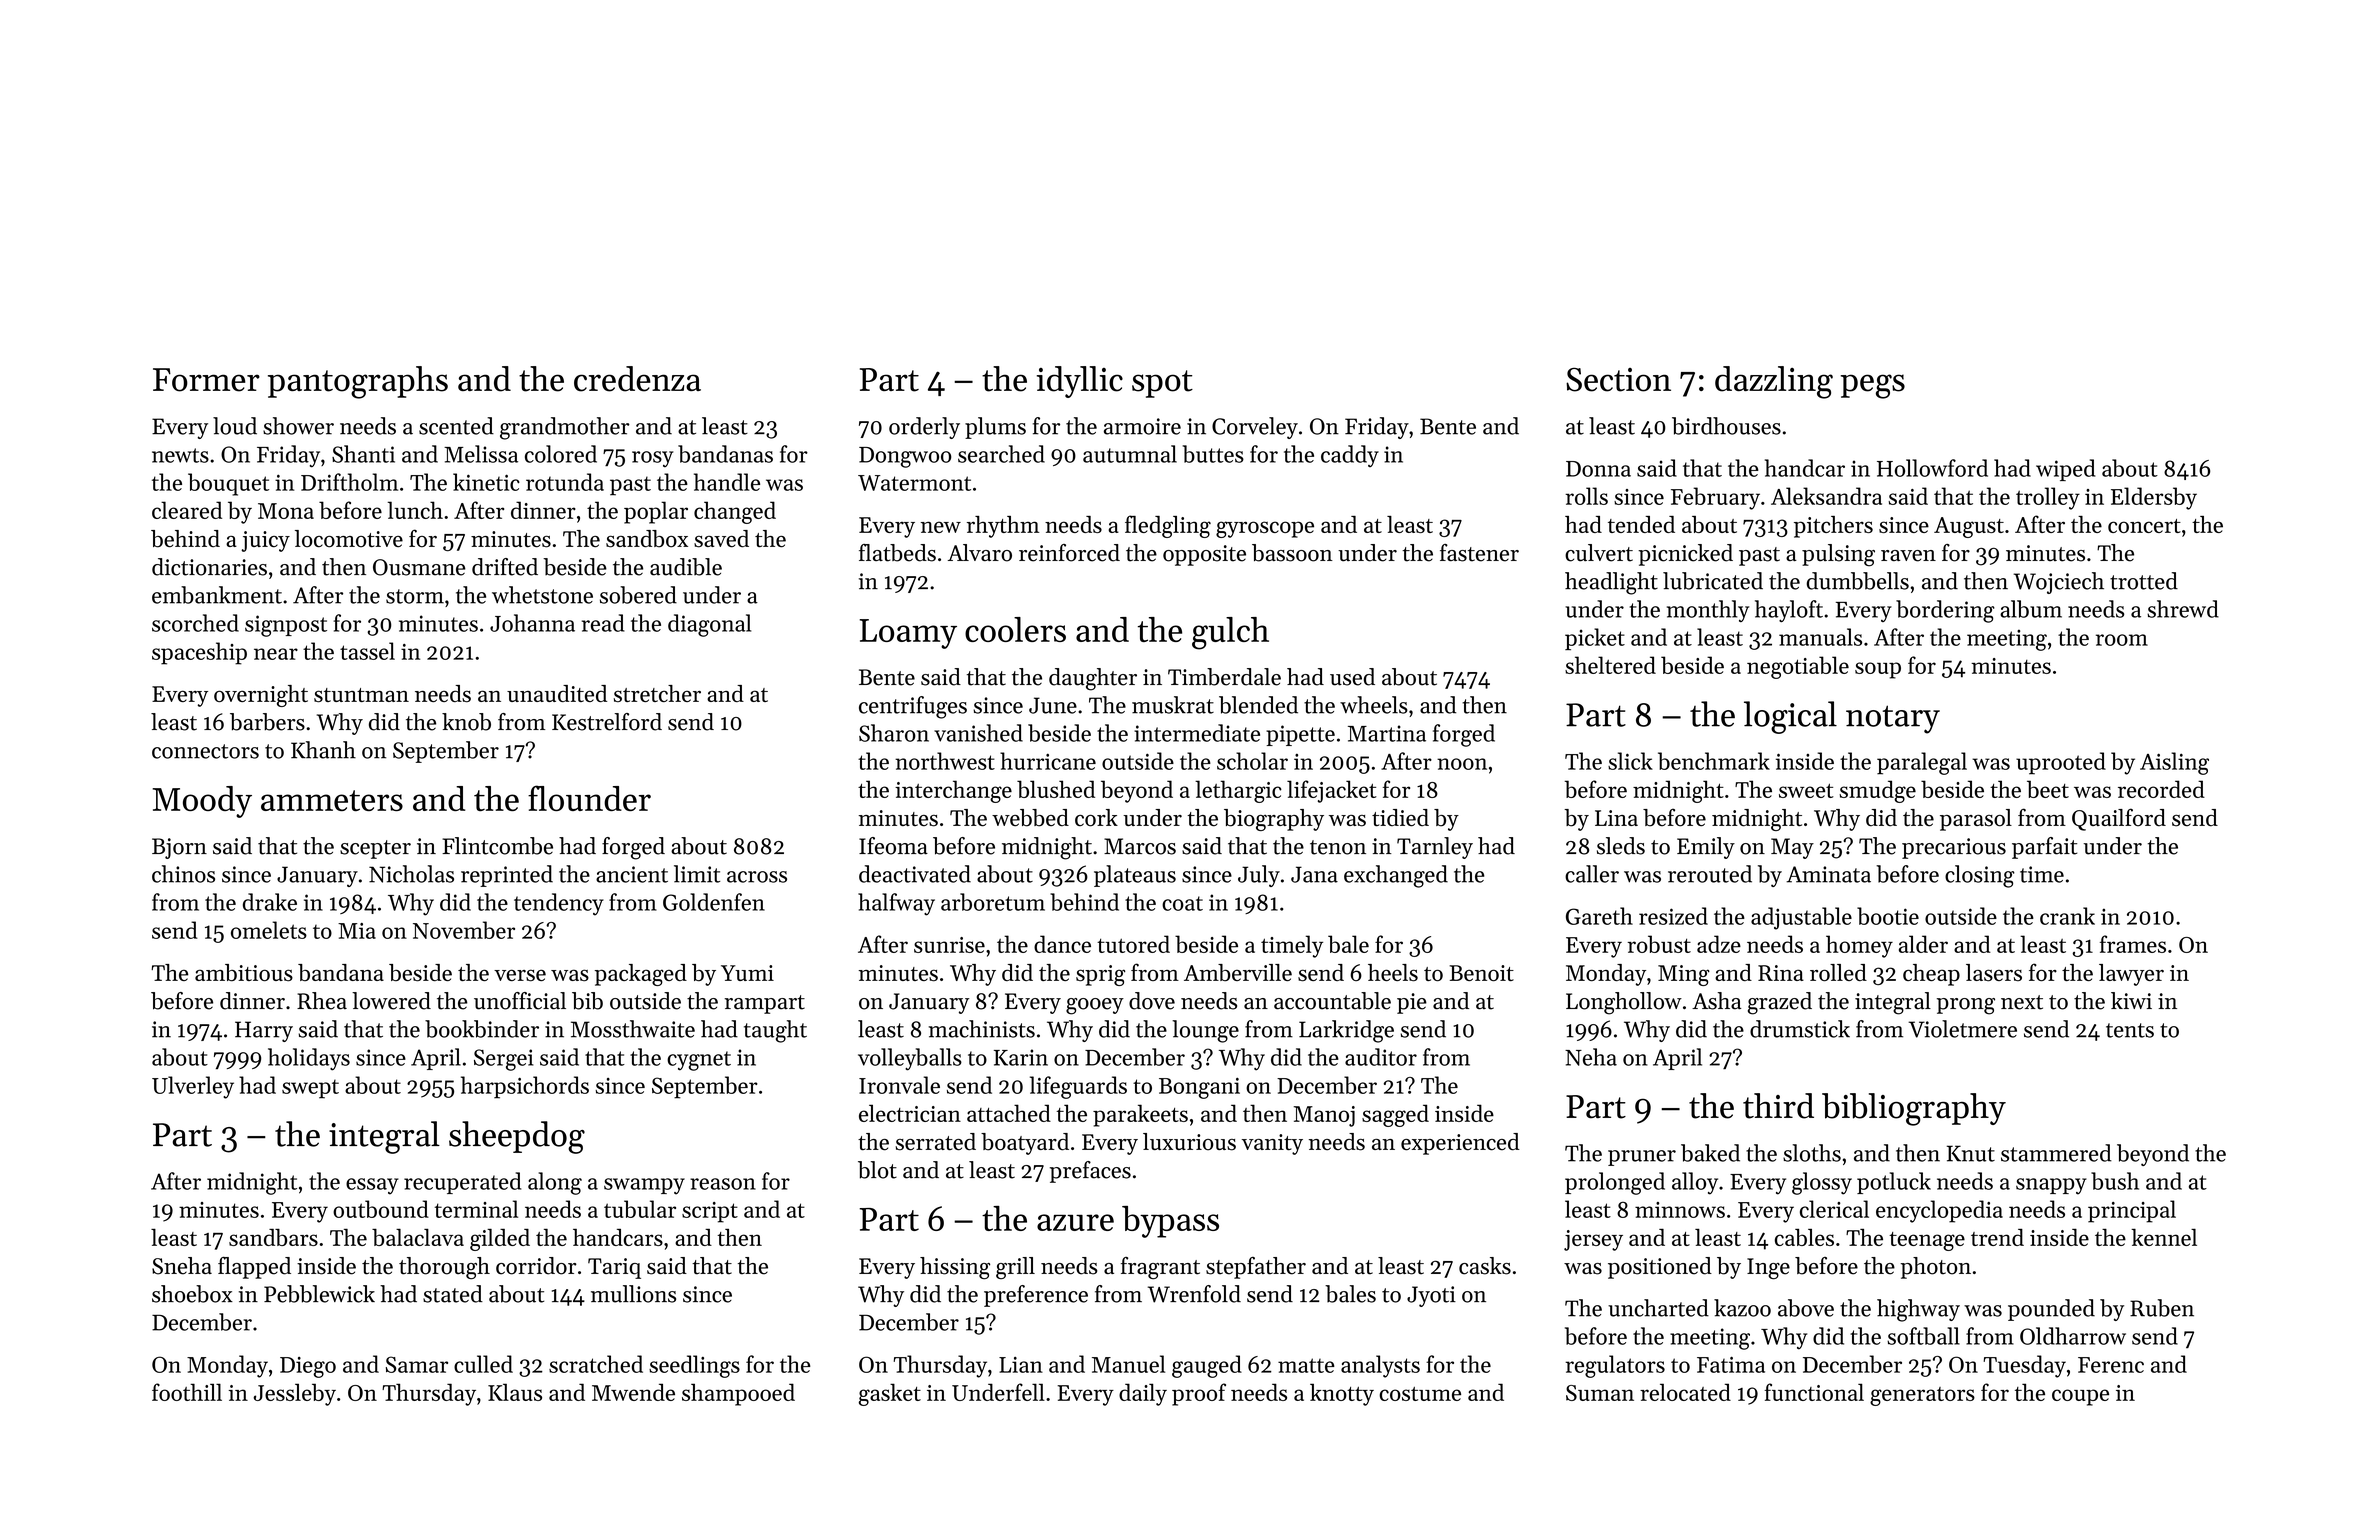 This screenshot has width=2380, height=1540. What do you see at coordinates (1204, 555) in the screenshot?
I see `opposite` at bounding box center [1204, 555].
